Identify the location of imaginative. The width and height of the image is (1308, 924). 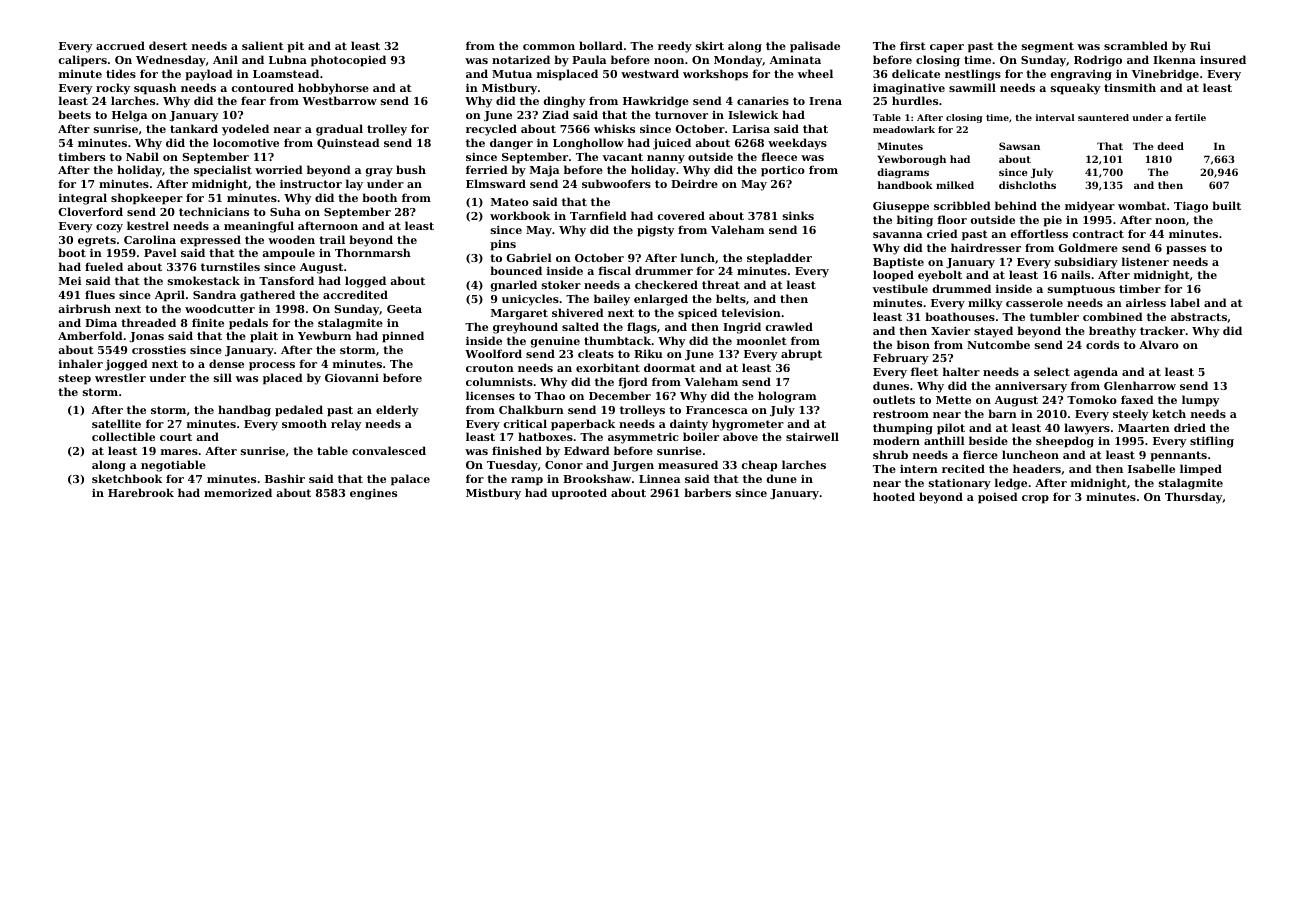
(909, 89).
